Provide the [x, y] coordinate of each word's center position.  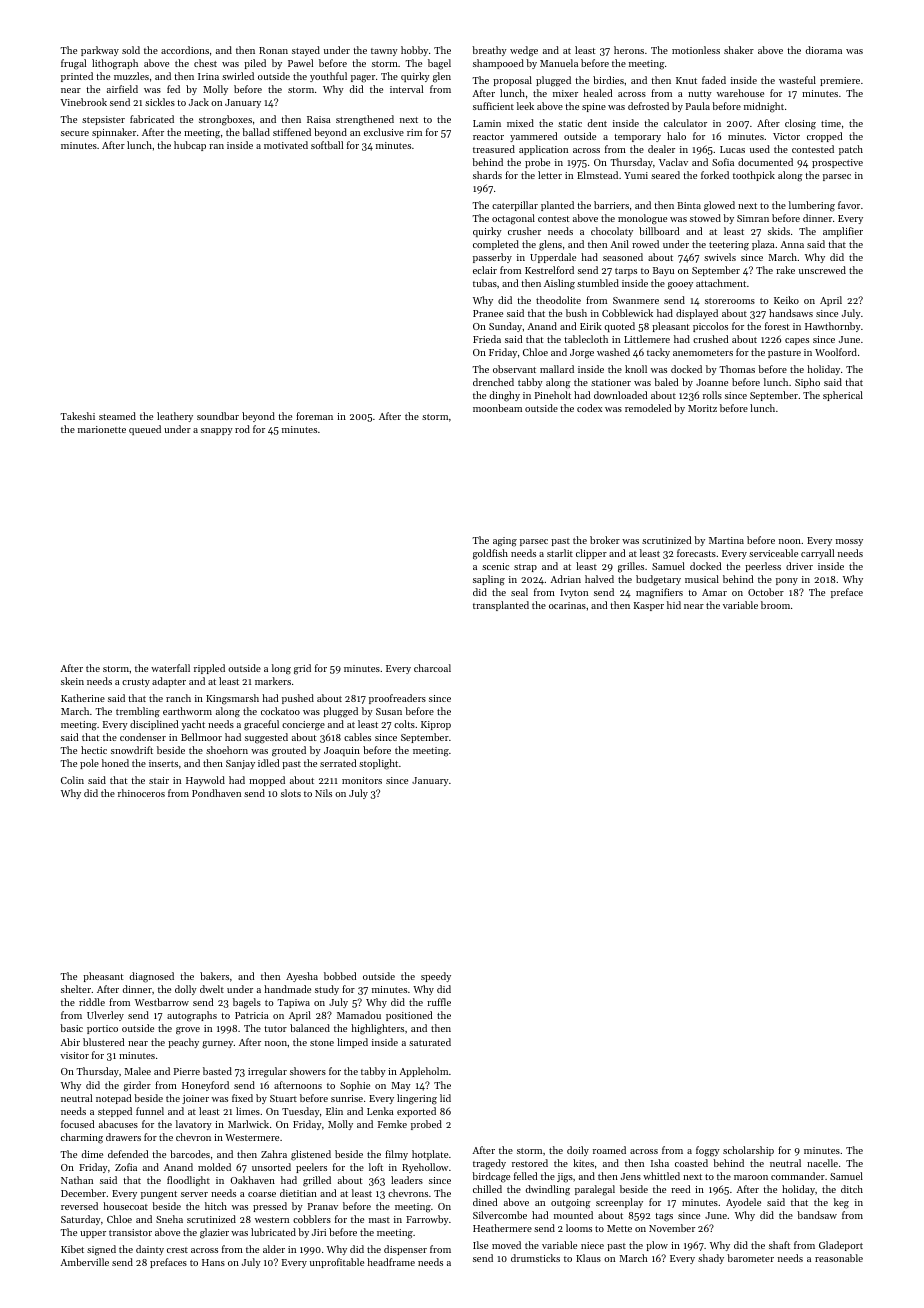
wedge [524, 51]
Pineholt [553, 395]
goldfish [490, 554]
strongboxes [225, 120]
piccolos [710, 327]
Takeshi [77, 416]
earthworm [187, 711]
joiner [195, 1099]
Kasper [649, 606]
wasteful [797, 80]
